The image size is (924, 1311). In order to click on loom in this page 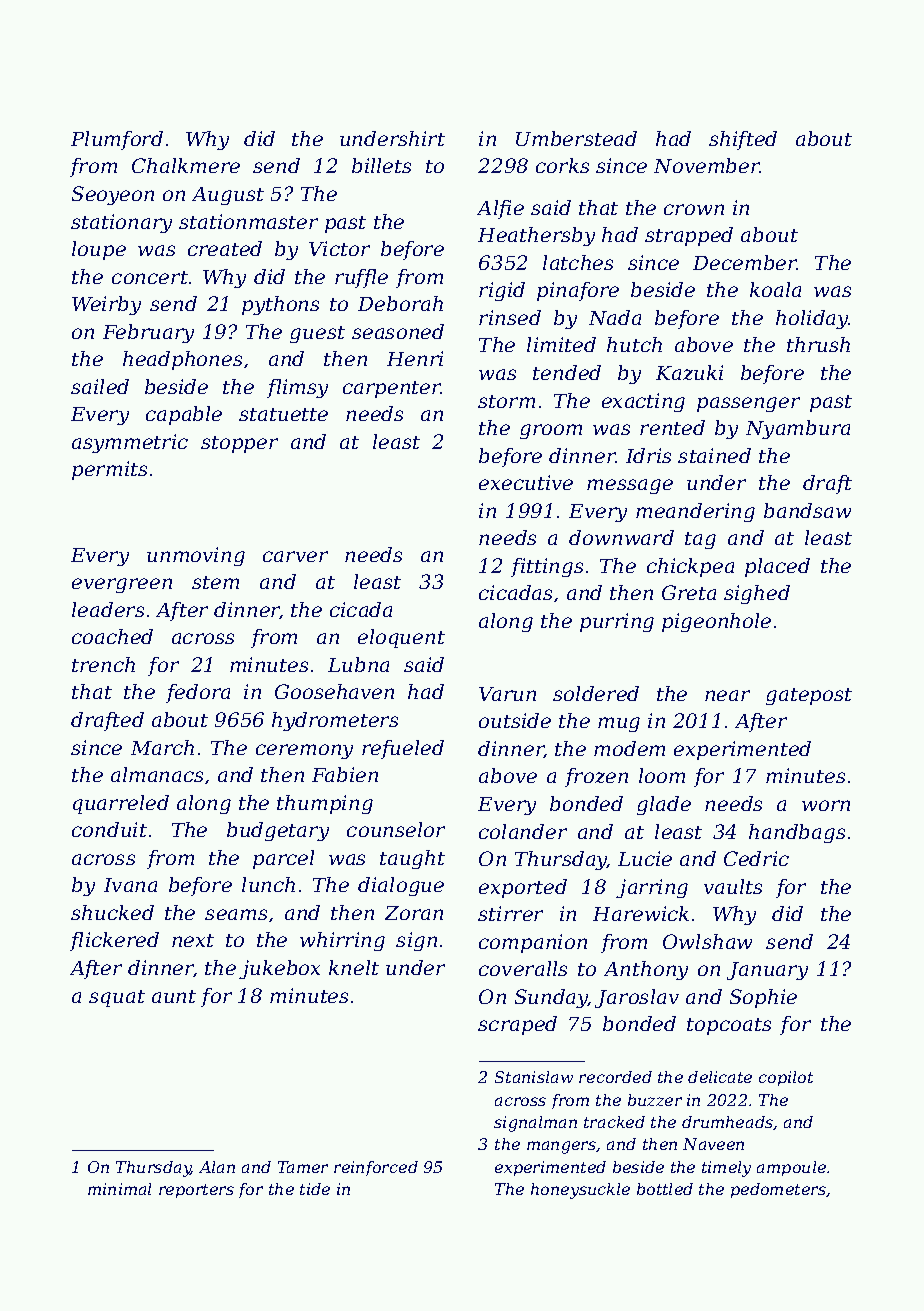, I will do `click(662, 775)`.
